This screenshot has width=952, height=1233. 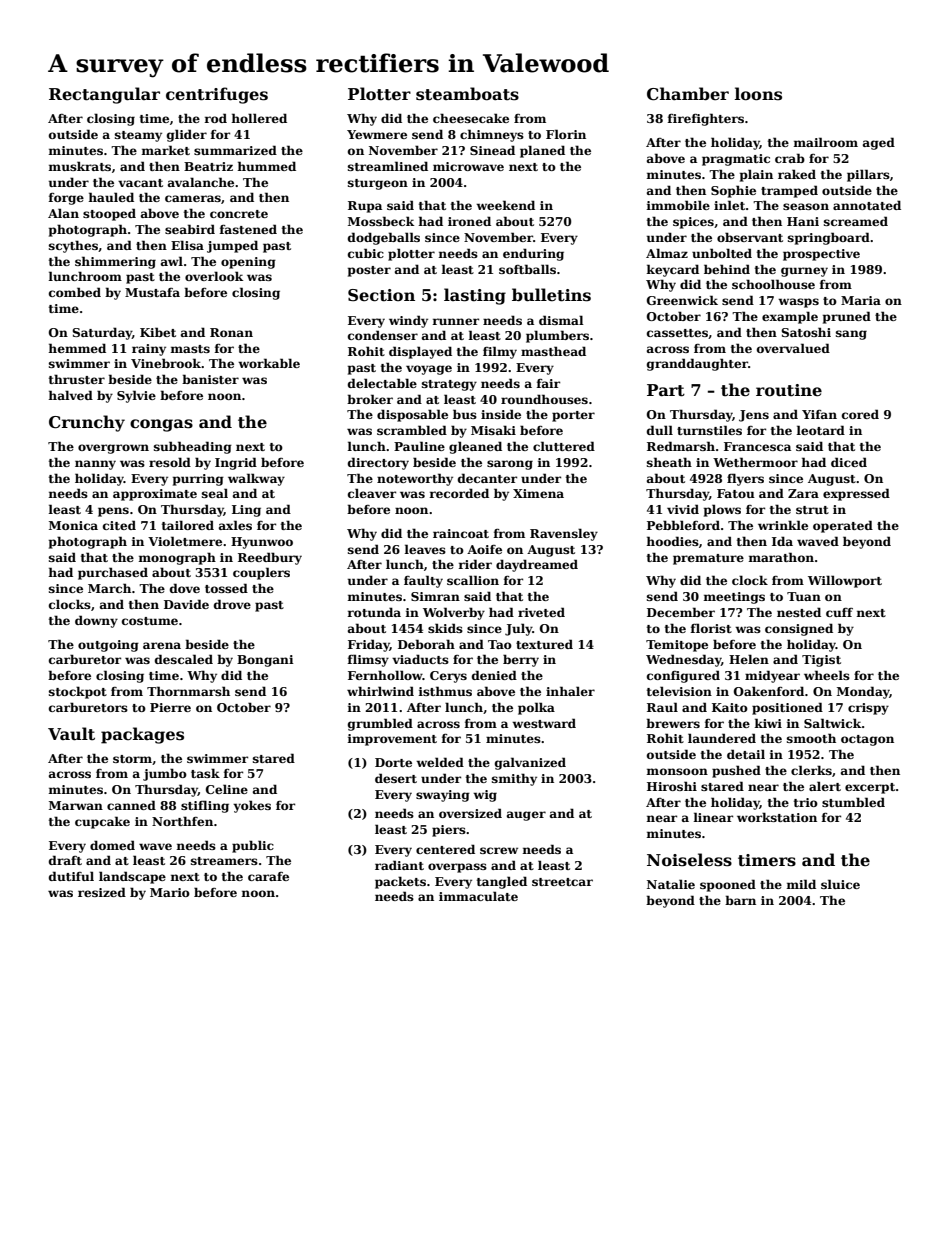 I want to click on loons, so click(x=758, y=94).
